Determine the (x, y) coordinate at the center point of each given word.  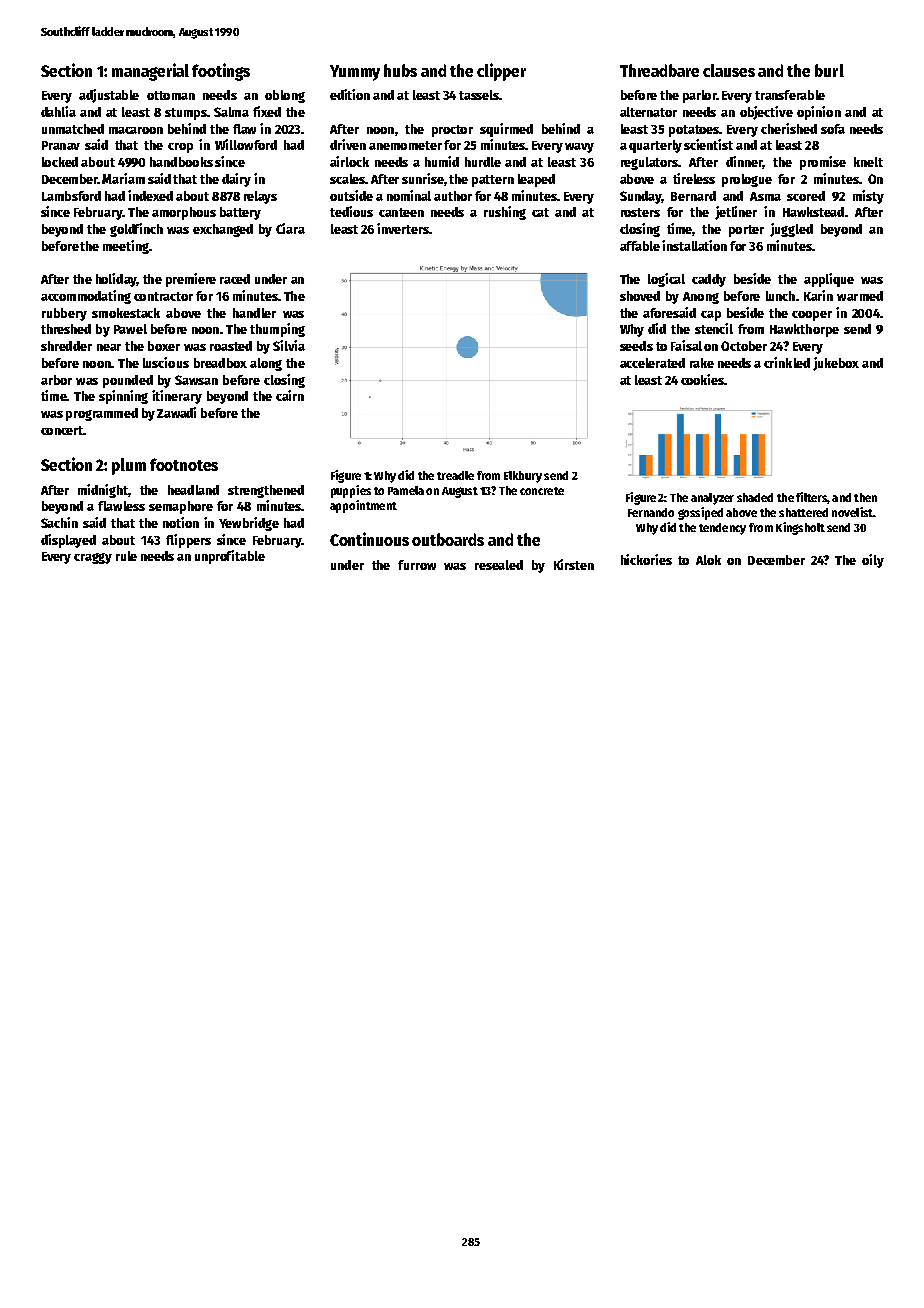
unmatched (73, 129)
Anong (701, 298)
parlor (699, 96)
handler (254, 313)
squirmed (506, 130)
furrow (417, 565)
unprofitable (230, 557)
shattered (803, 512)
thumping (277, 330)
